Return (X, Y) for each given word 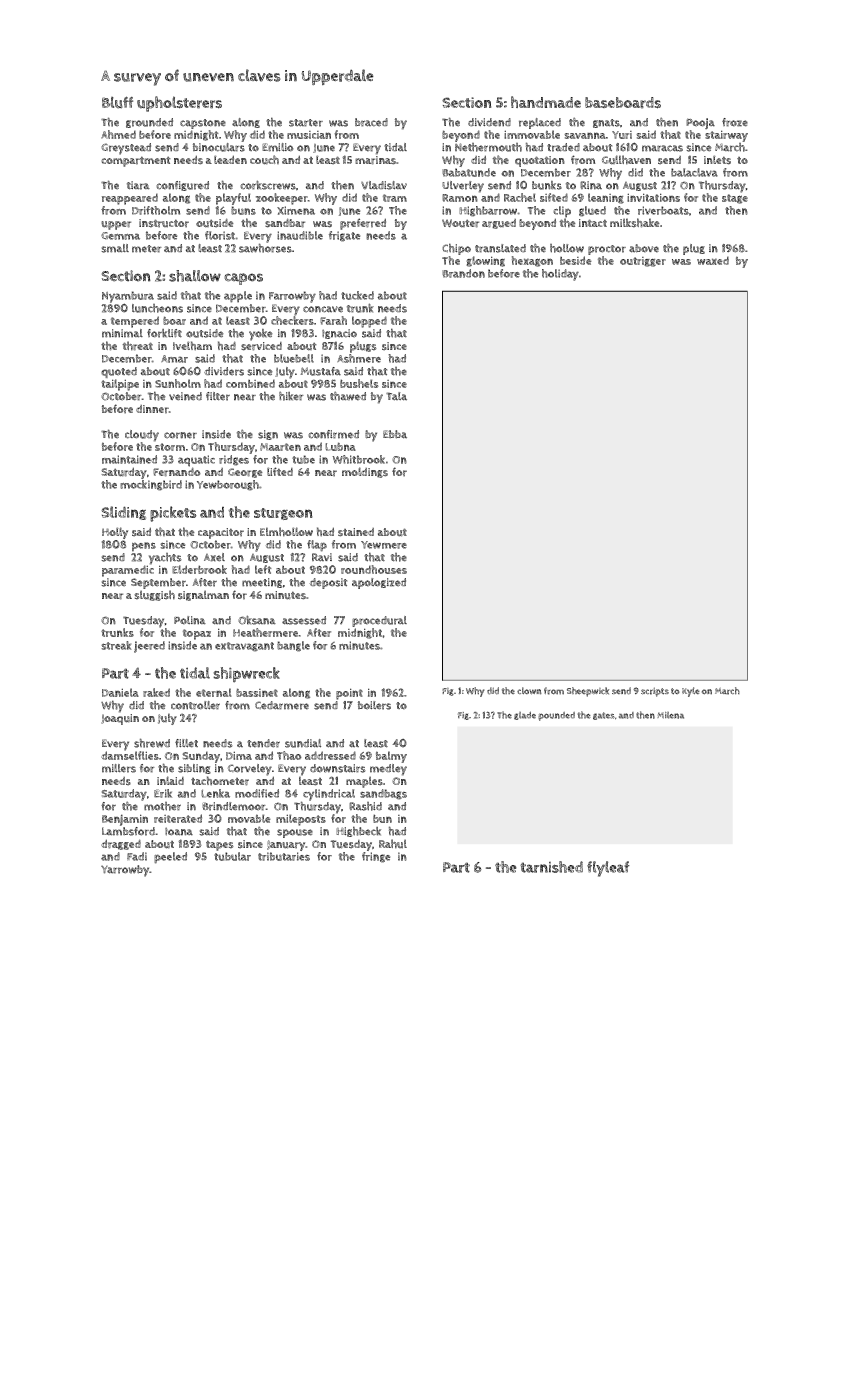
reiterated (178, 818)
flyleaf (608, 869)
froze (735, 122)
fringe (376, 857)
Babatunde (469, 172)
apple (238, 297)
